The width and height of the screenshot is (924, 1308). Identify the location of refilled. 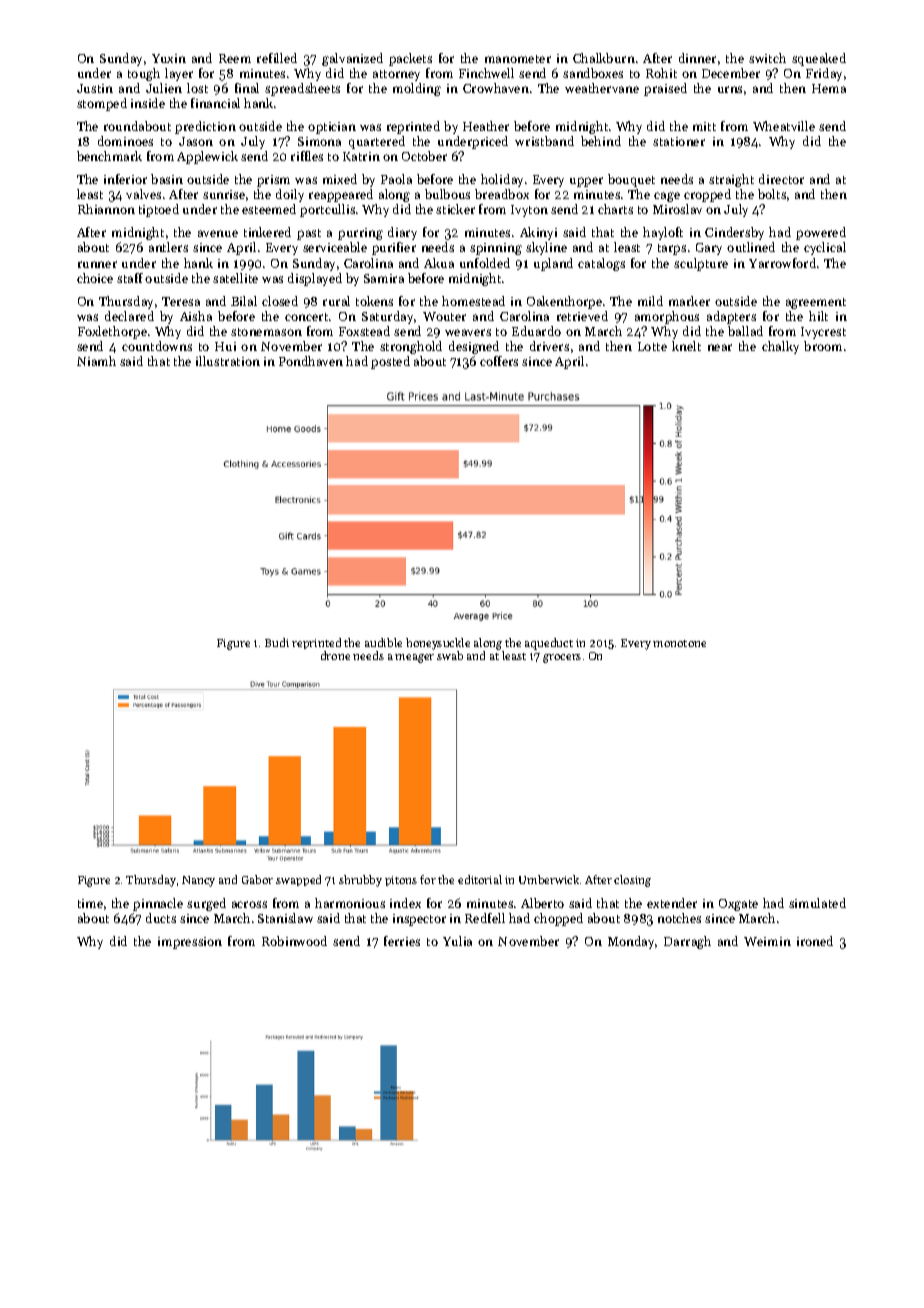
(277, 58).
